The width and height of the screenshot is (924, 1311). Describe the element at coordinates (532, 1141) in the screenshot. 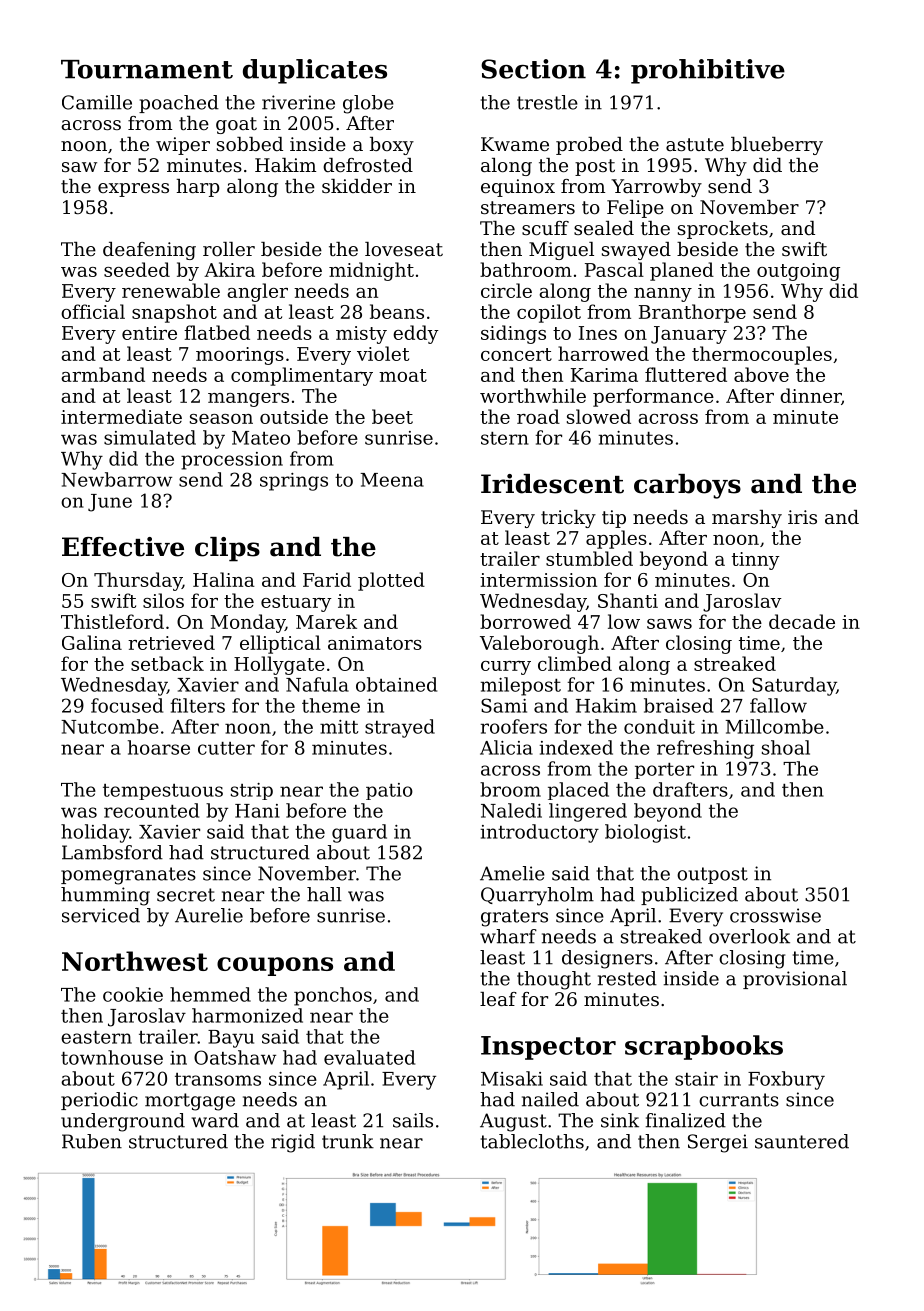

I see `tablecloths` at that location.
